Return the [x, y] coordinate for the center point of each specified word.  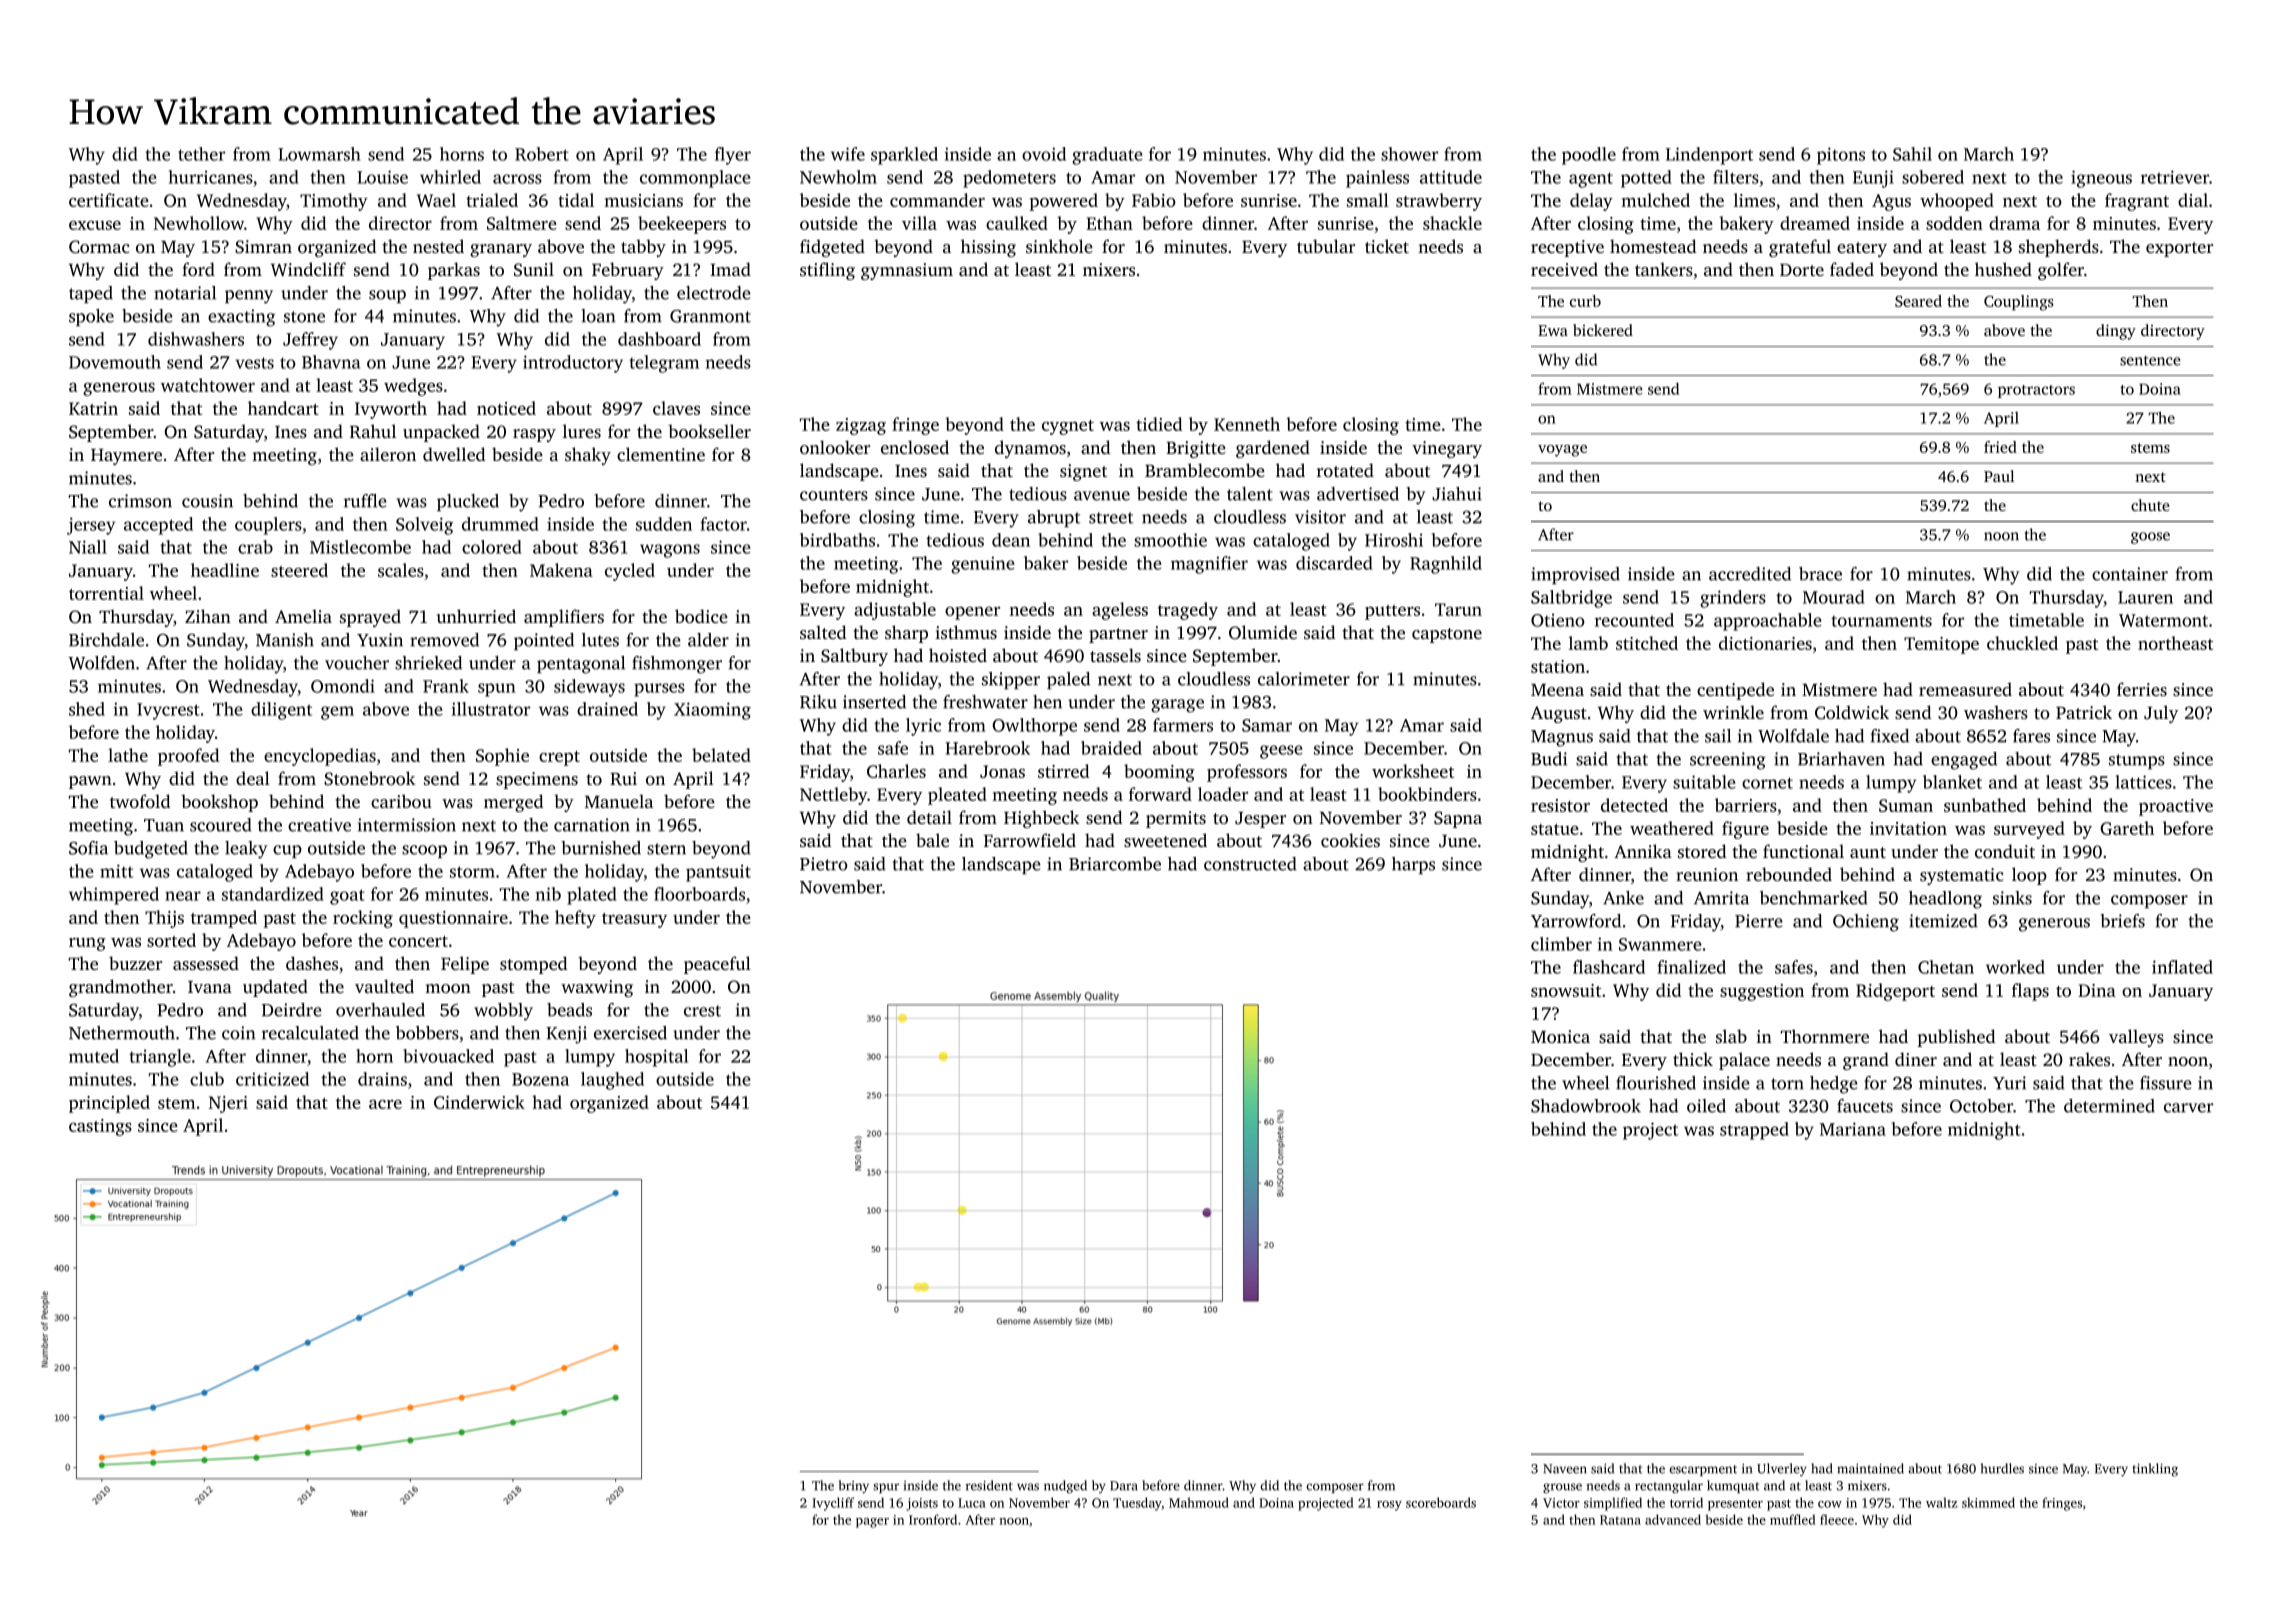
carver [2188, 1108]
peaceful [717, 965]
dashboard [659, 339]
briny [854, 1487]
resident [989, 1485]
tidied [1159, 424]
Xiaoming [712, 711]
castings [100, 1127]
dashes [312, 963]
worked [2015, 967]
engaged [1964, 761]
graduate [1107, 156]
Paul [1999, 476]
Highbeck [1041, 819]
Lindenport [1709, 156]
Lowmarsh [319, 154]
